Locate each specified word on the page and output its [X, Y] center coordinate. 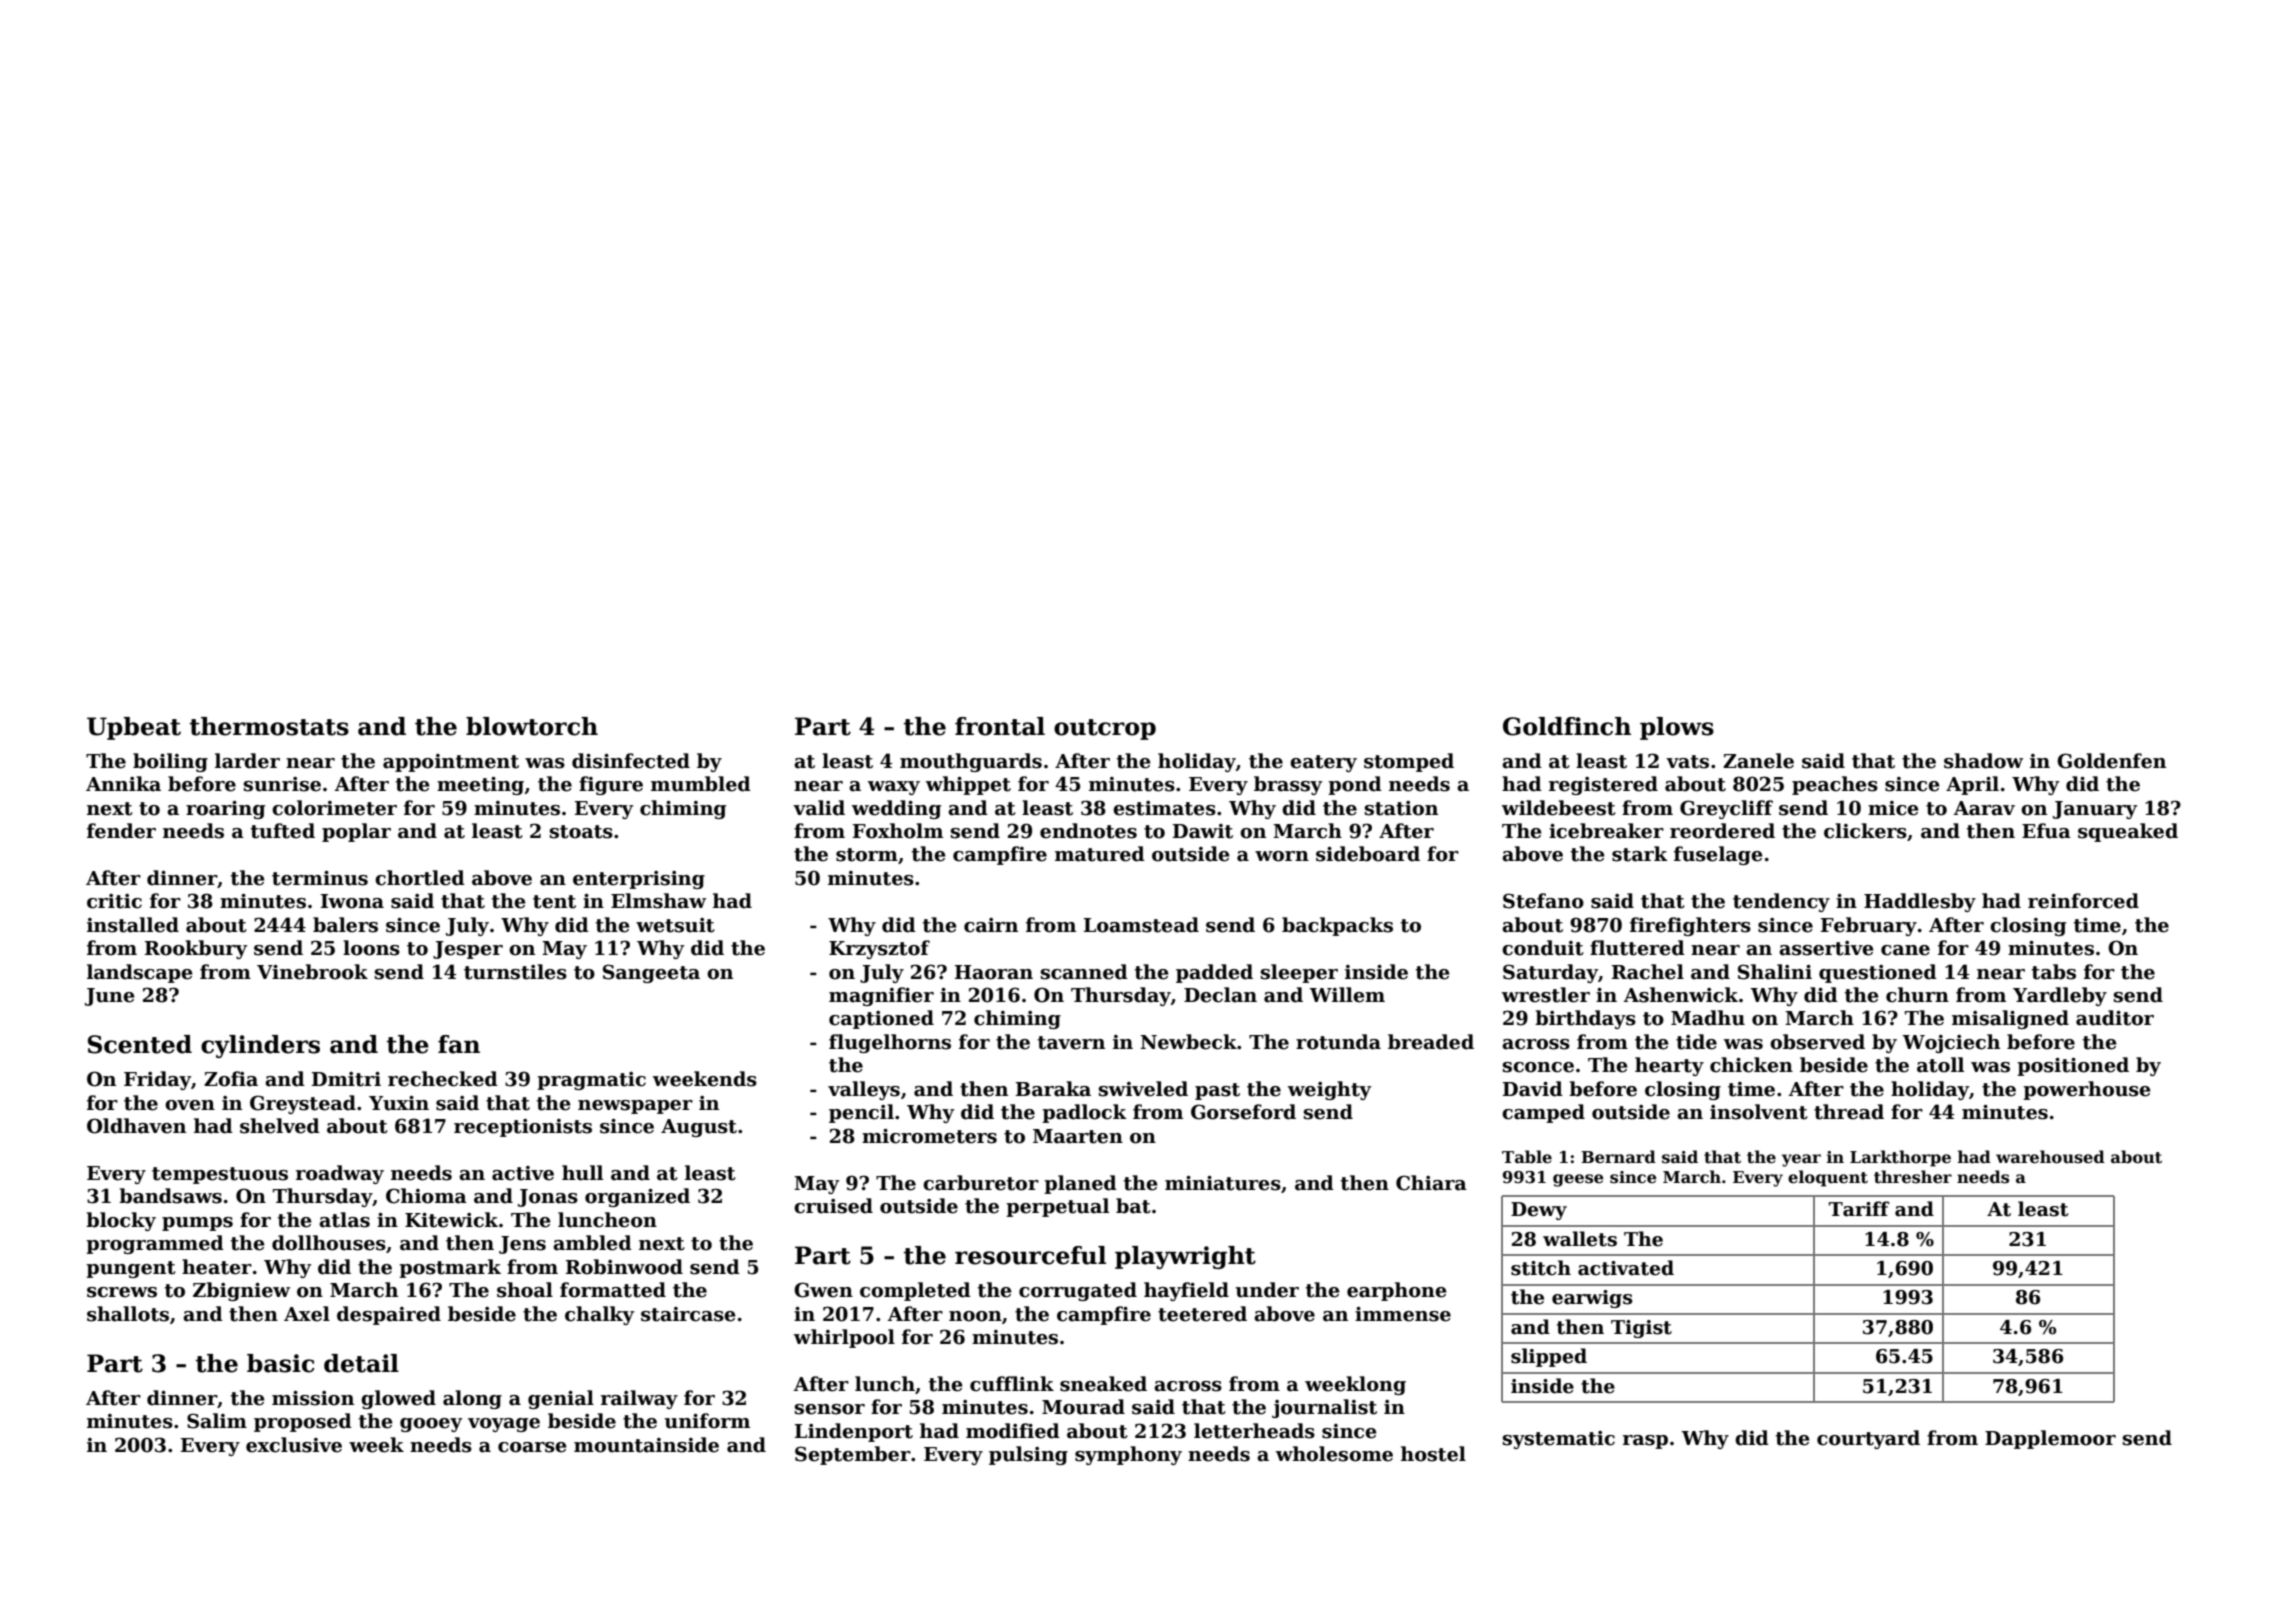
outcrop [1105, 729]
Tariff [1859, 1209]
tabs [2054, 972]
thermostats [269, 726]
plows [1677, 728]
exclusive [294, 1445]
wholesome [1334, 1454]
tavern [1071, 1043]
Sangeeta [651, 973]
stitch [1541, 1268]
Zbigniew [241, 1291]
